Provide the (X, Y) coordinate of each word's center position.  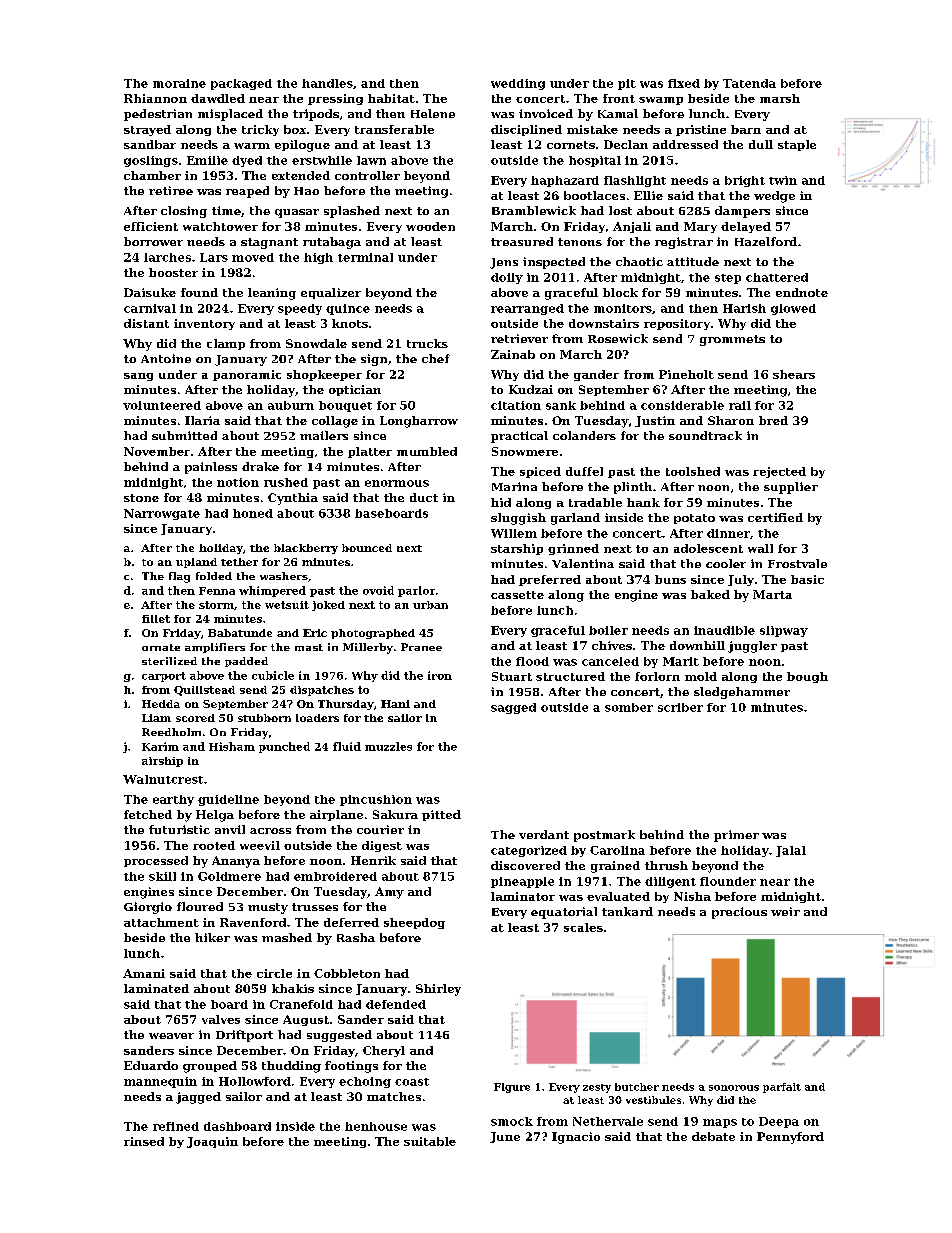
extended (301, 175)
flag (179, 577)
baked (710, 594)
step (728, 279)
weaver (171, 1036)
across (270, 831)
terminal (365, 257)
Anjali (632, 227)
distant (146, 323)
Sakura (395, 814)
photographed (373, 634)
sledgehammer (742, 693)
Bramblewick (534, 210)
